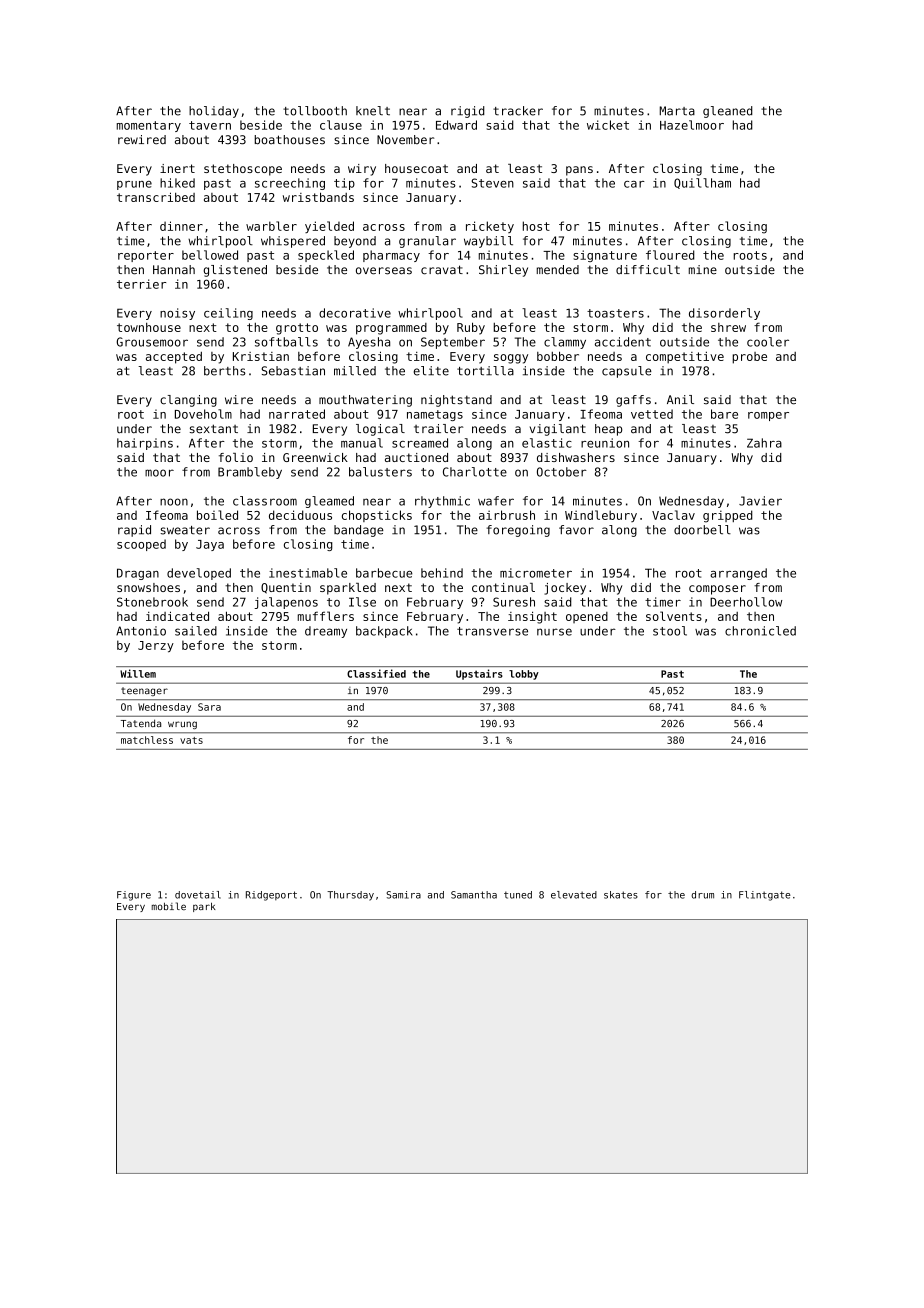 The height and width of the screenshot is (1308, 924). I want to click on mobile, so click(169, 906).
